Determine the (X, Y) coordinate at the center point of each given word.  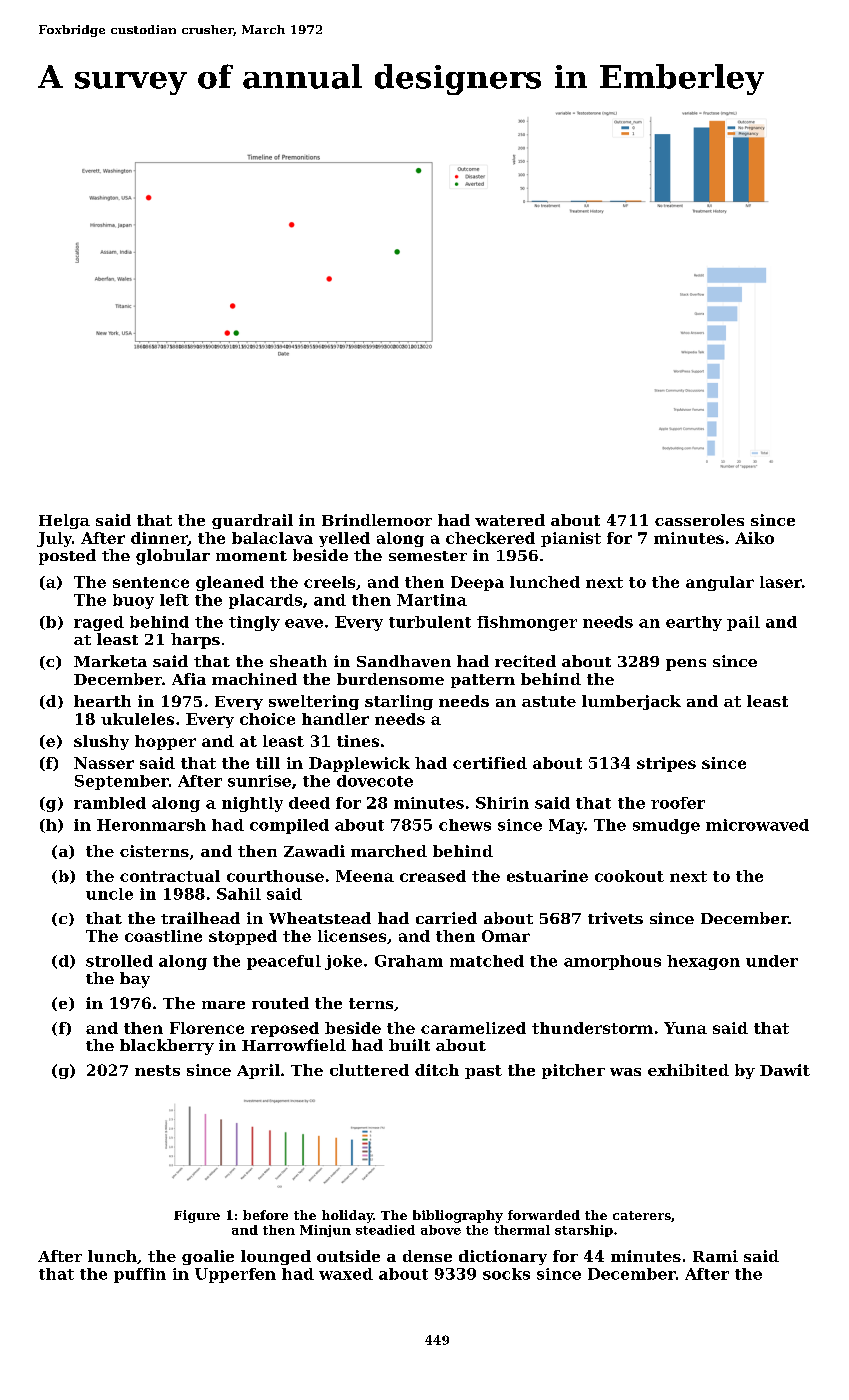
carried (446, 918)
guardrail (252, 521)
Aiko (754, 538)
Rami (715, 1256)
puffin (140, 1275)
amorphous (612, 962)
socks (506, 1274)
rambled (110, 803)
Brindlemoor (377, 520)
